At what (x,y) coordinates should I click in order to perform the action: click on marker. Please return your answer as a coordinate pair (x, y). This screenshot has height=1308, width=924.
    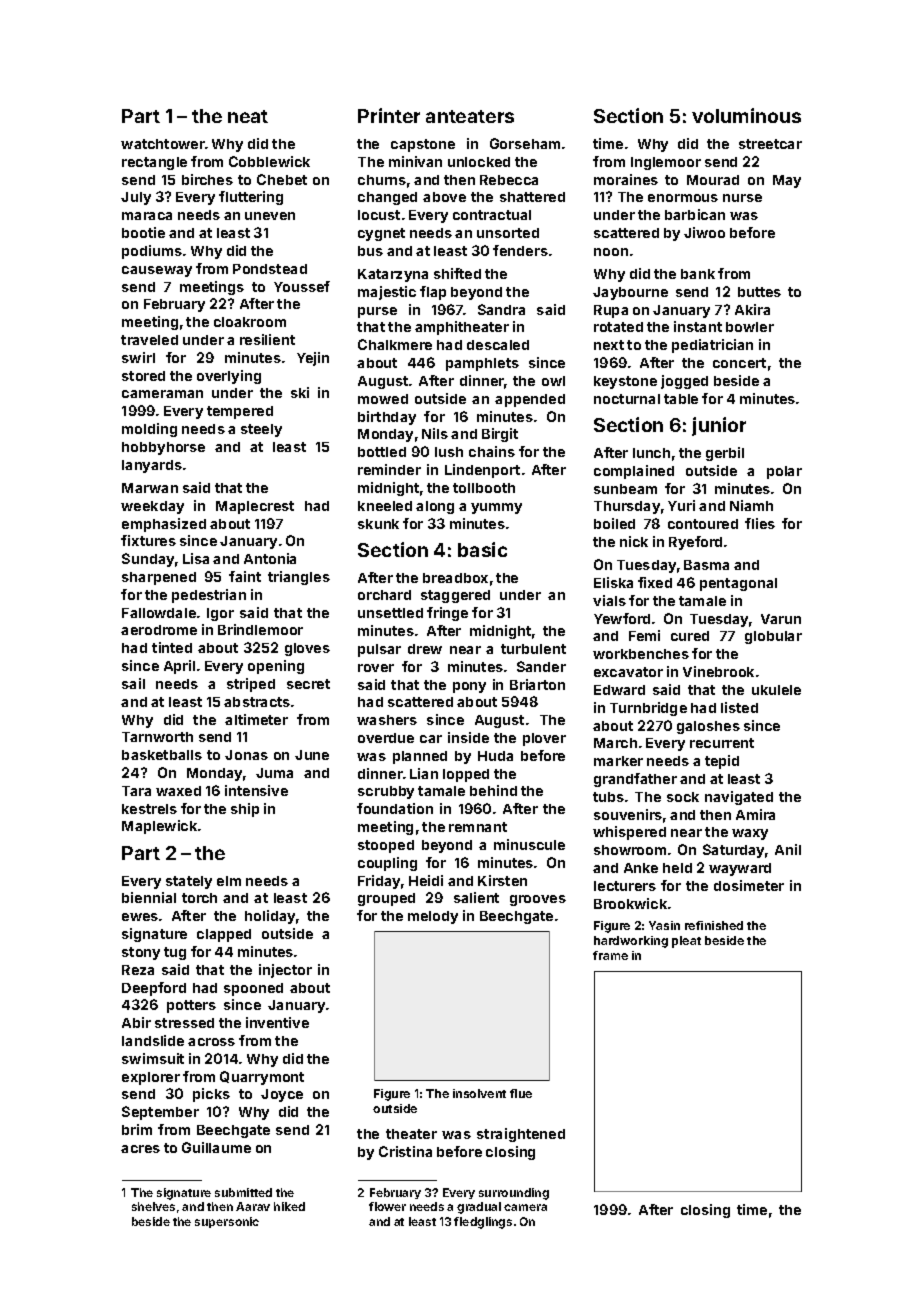
    Looking at the image, I should click on (618, 761).
